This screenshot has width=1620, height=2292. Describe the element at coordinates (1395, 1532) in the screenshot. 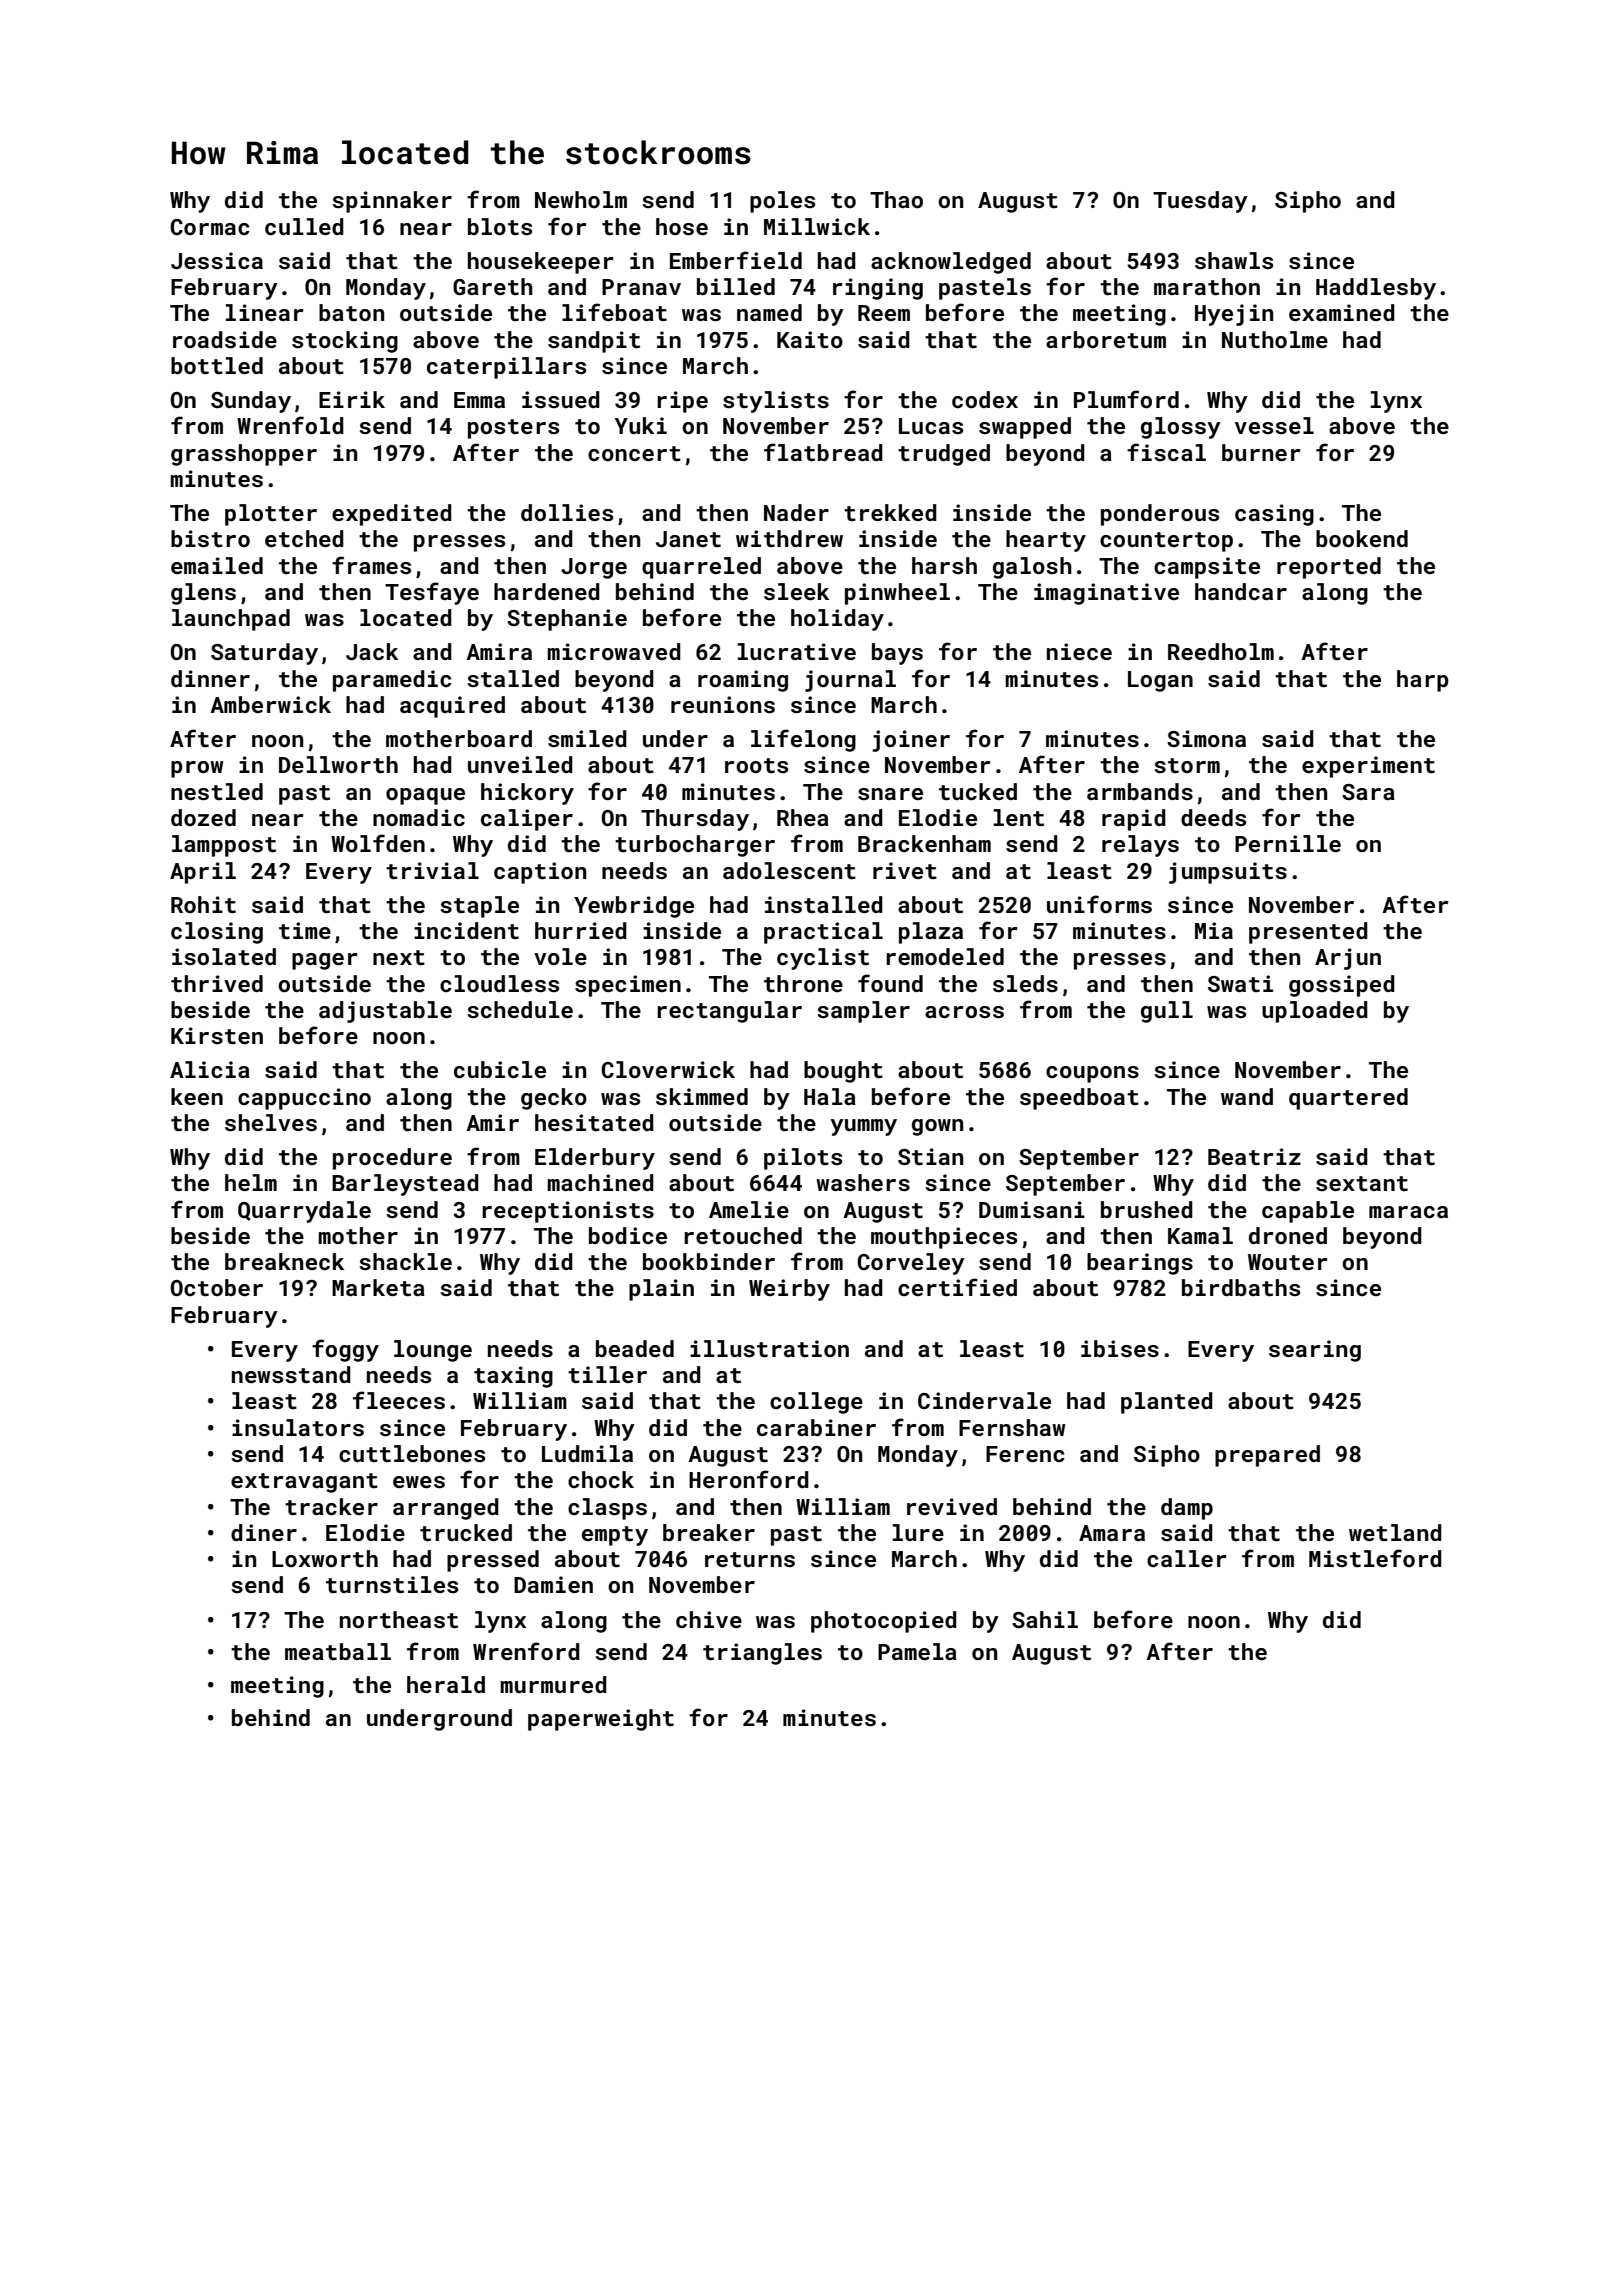

I see `wetland` at that location.
